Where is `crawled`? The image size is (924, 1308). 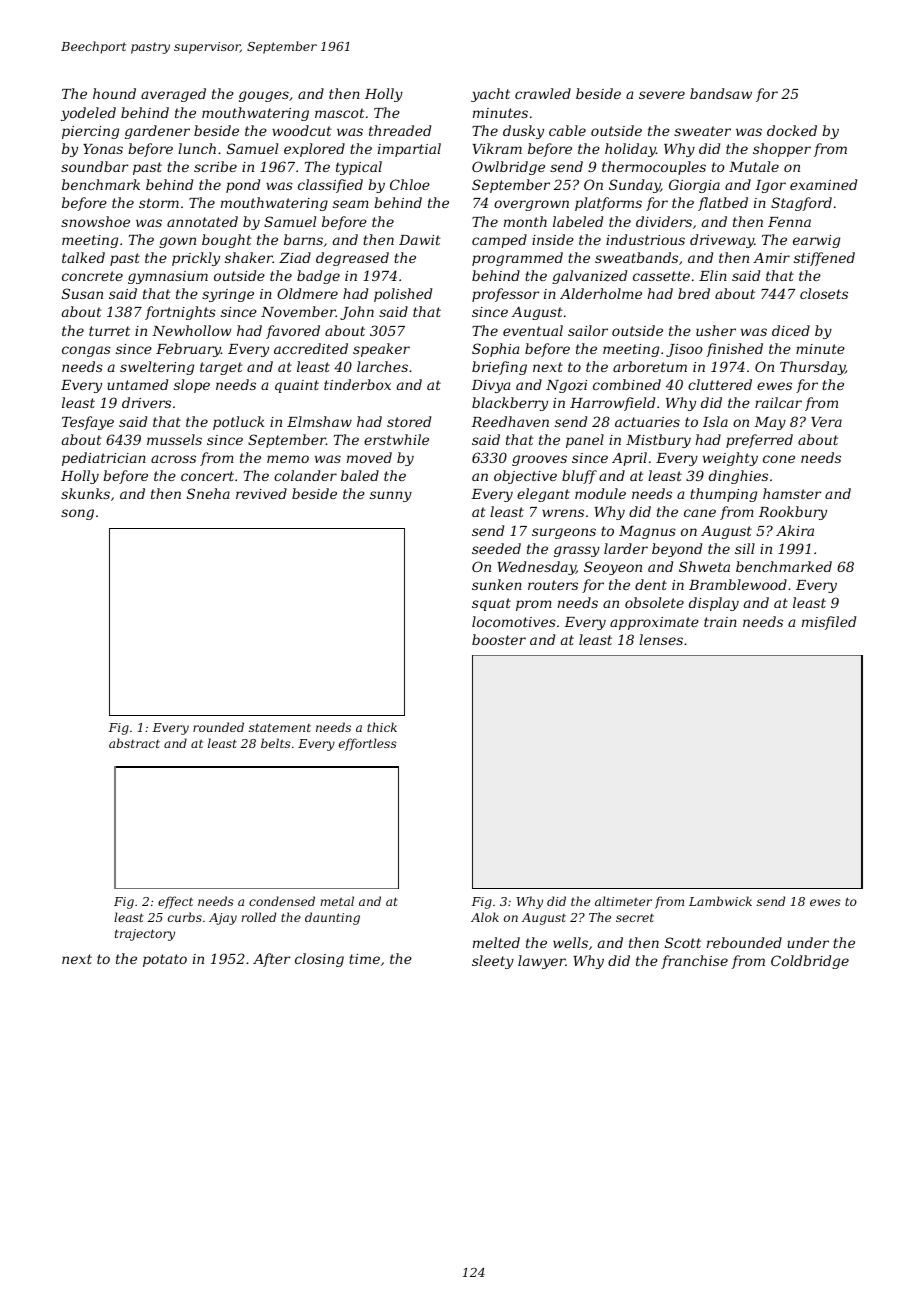
crawled is located at coordinates (543, 93).
